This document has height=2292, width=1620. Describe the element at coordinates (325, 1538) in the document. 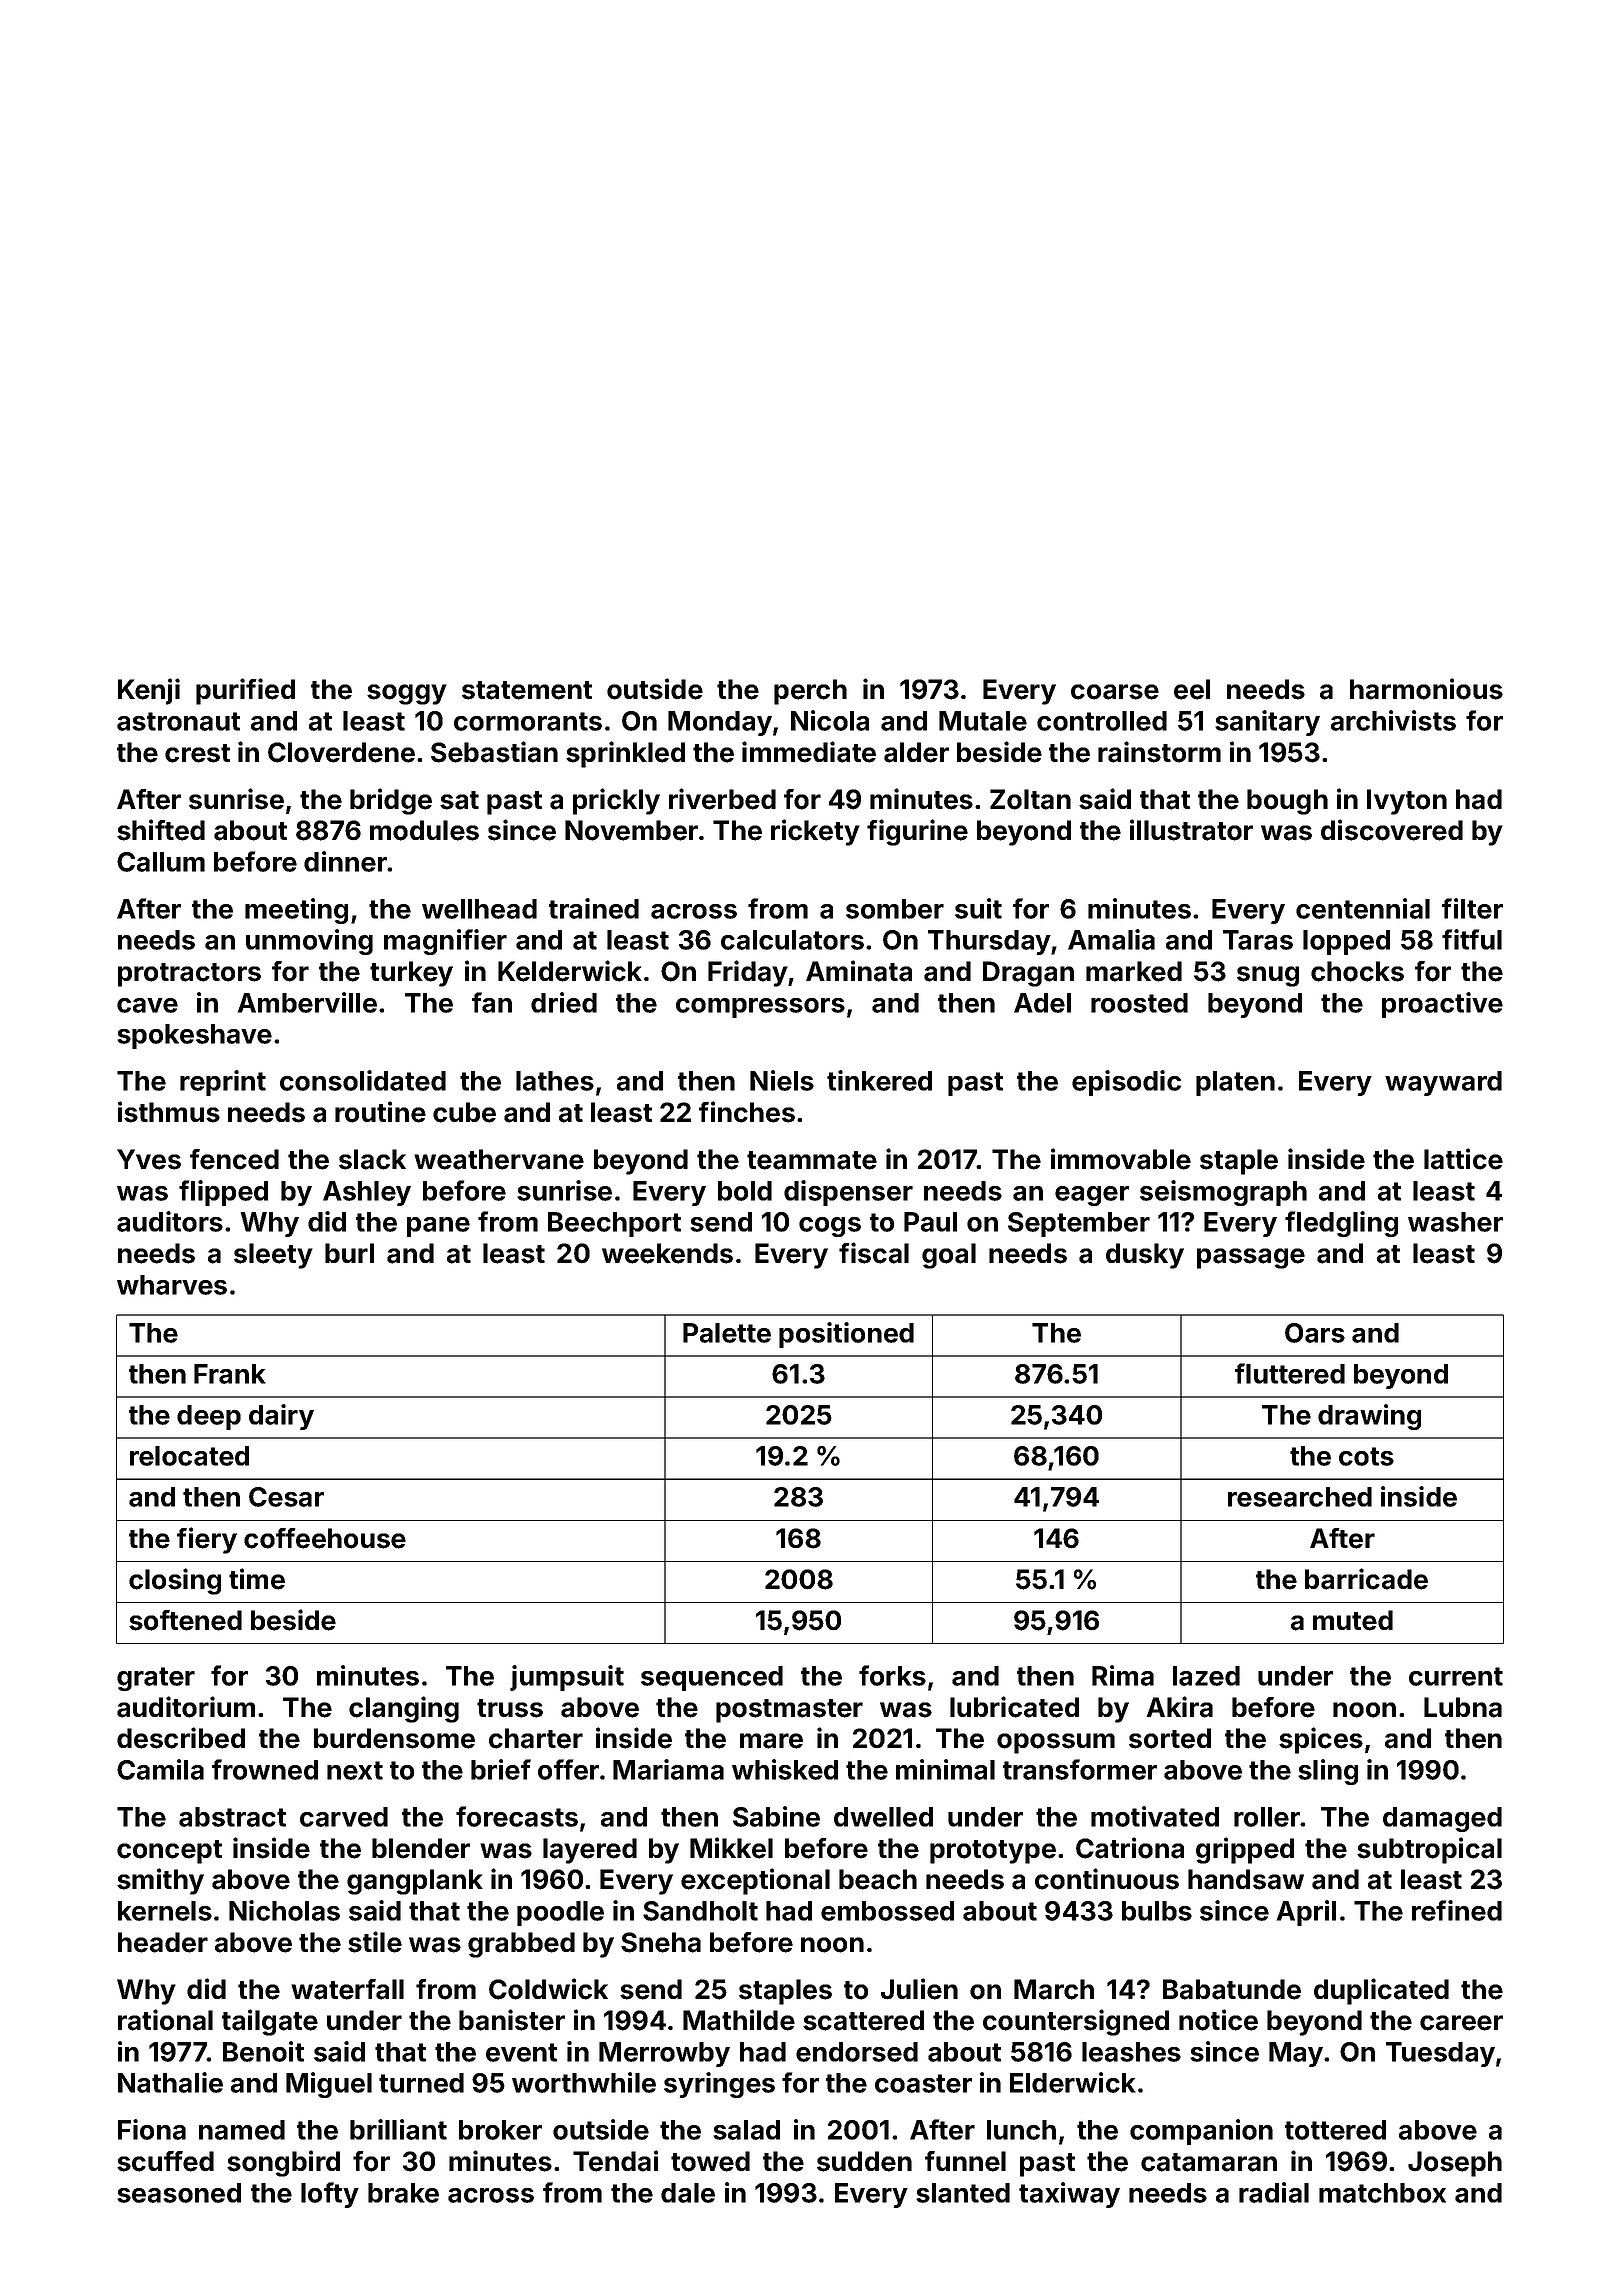

I see `coffeehouse` at that location.
